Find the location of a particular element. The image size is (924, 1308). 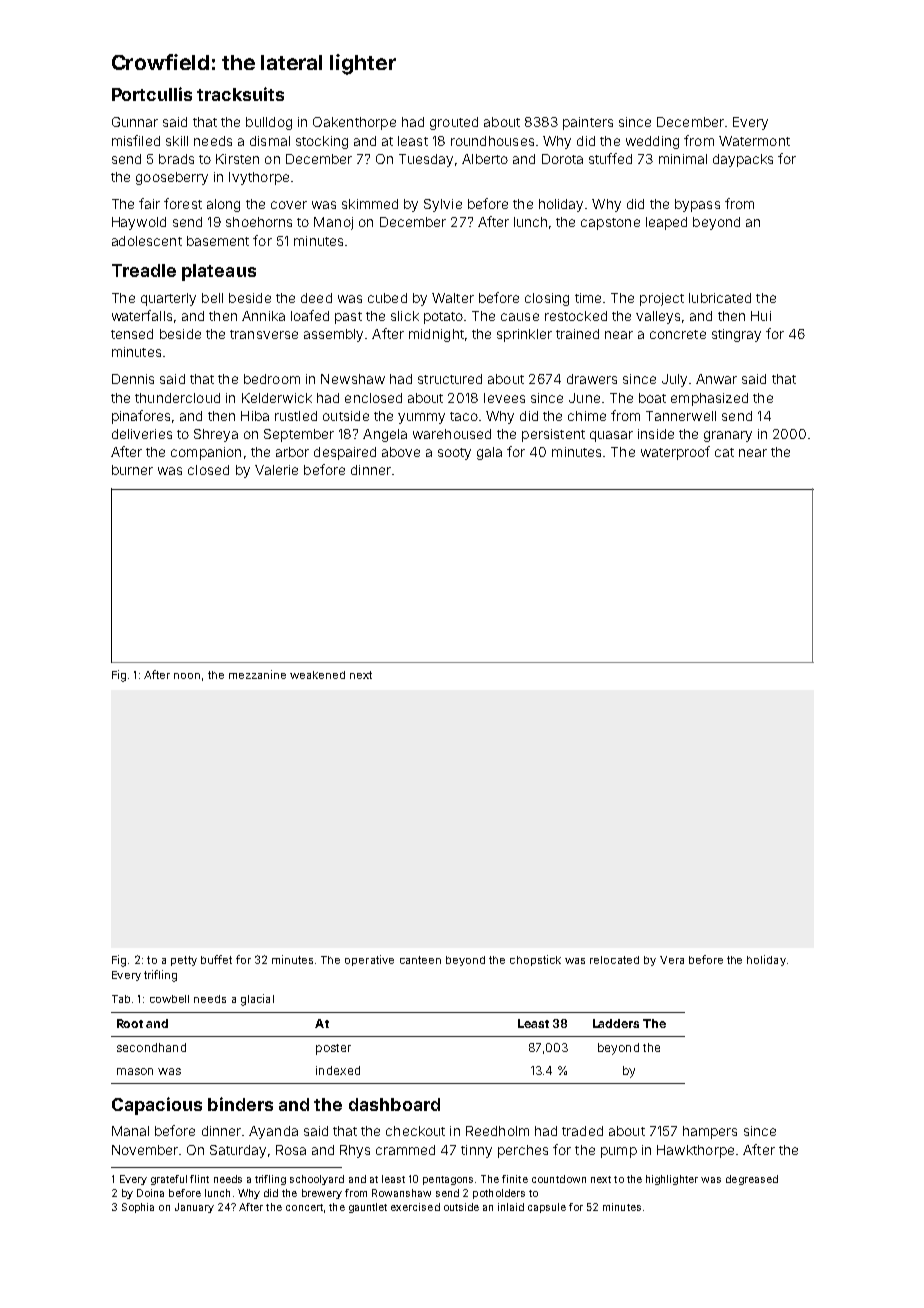

relocated is located at coordinates (614, 960).
